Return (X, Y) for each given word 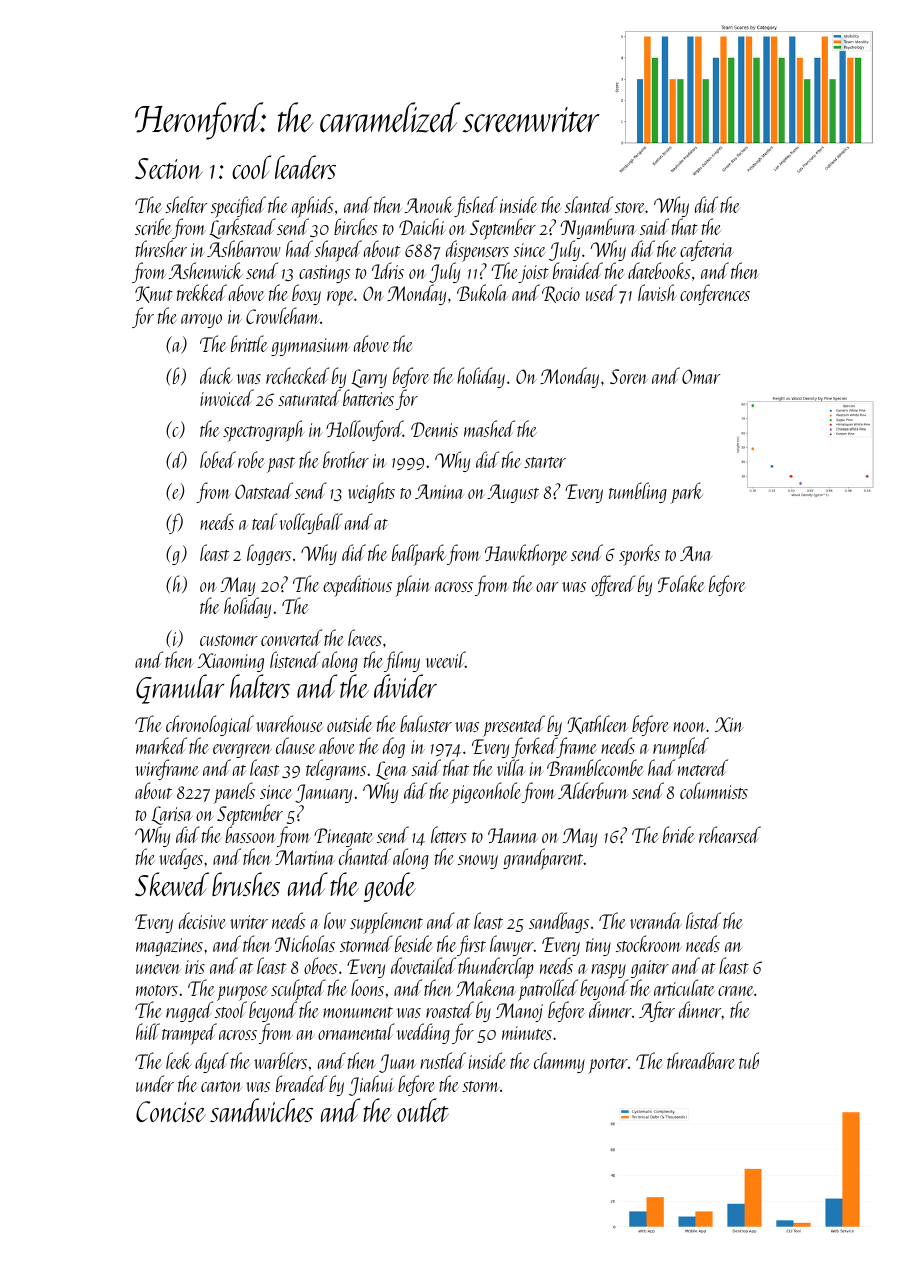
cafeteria (707, 250)
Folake (681, 583)
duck (216, 375)
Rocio (561, 294)
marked (161, 745)
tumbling (638, 492)
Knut (154, 294)
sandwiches (261, 1110)
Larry (369, 378)
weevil (445, 659)
